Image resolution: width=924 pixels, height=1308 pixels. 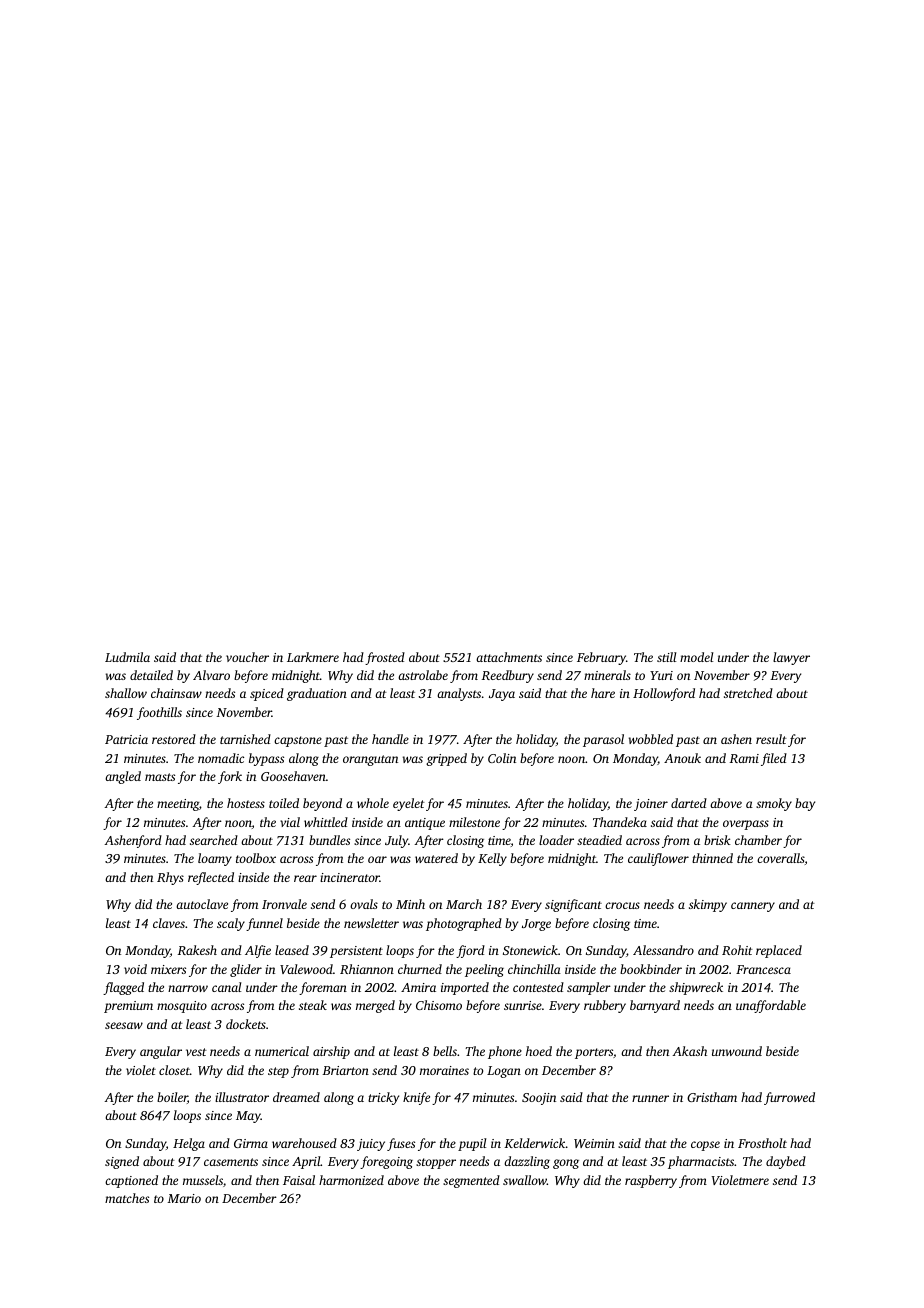 I want to click on loader, so click(x=556, y=840).
